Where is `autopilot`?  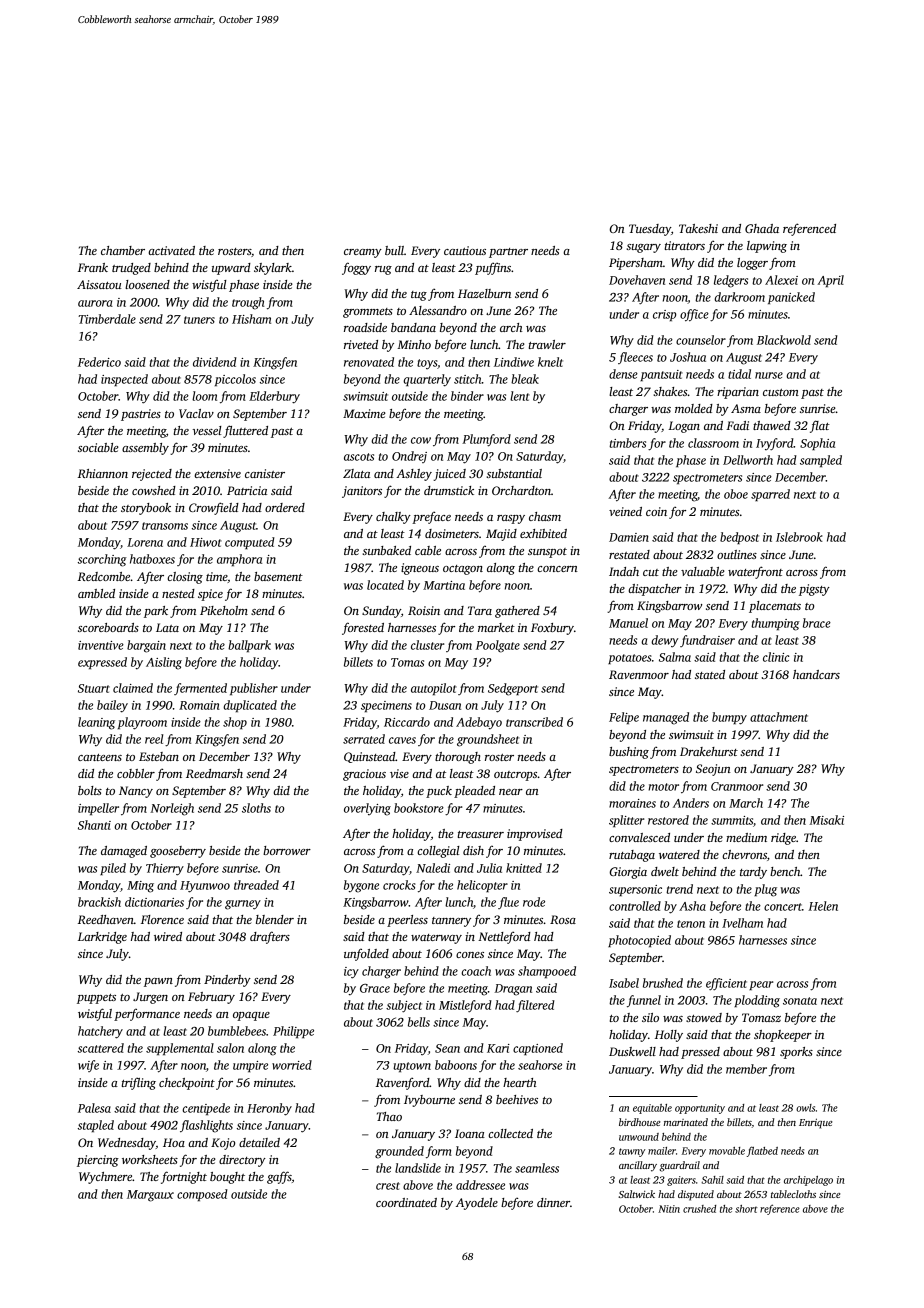 autopilot is located at coordinates (434, 689).
